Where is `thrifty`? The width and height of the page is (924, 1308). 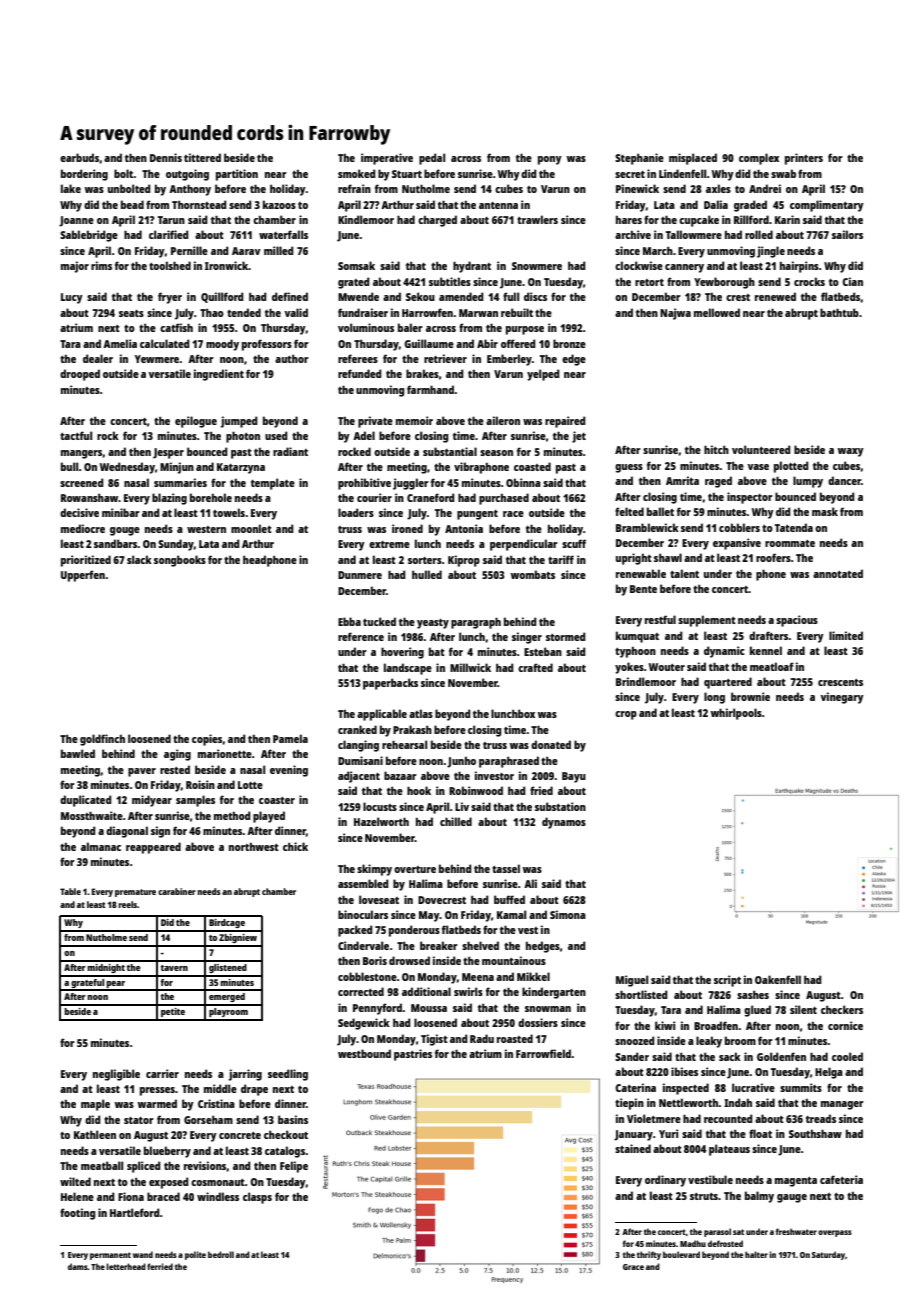 thrifty is located at coordinates (649, 1255).
